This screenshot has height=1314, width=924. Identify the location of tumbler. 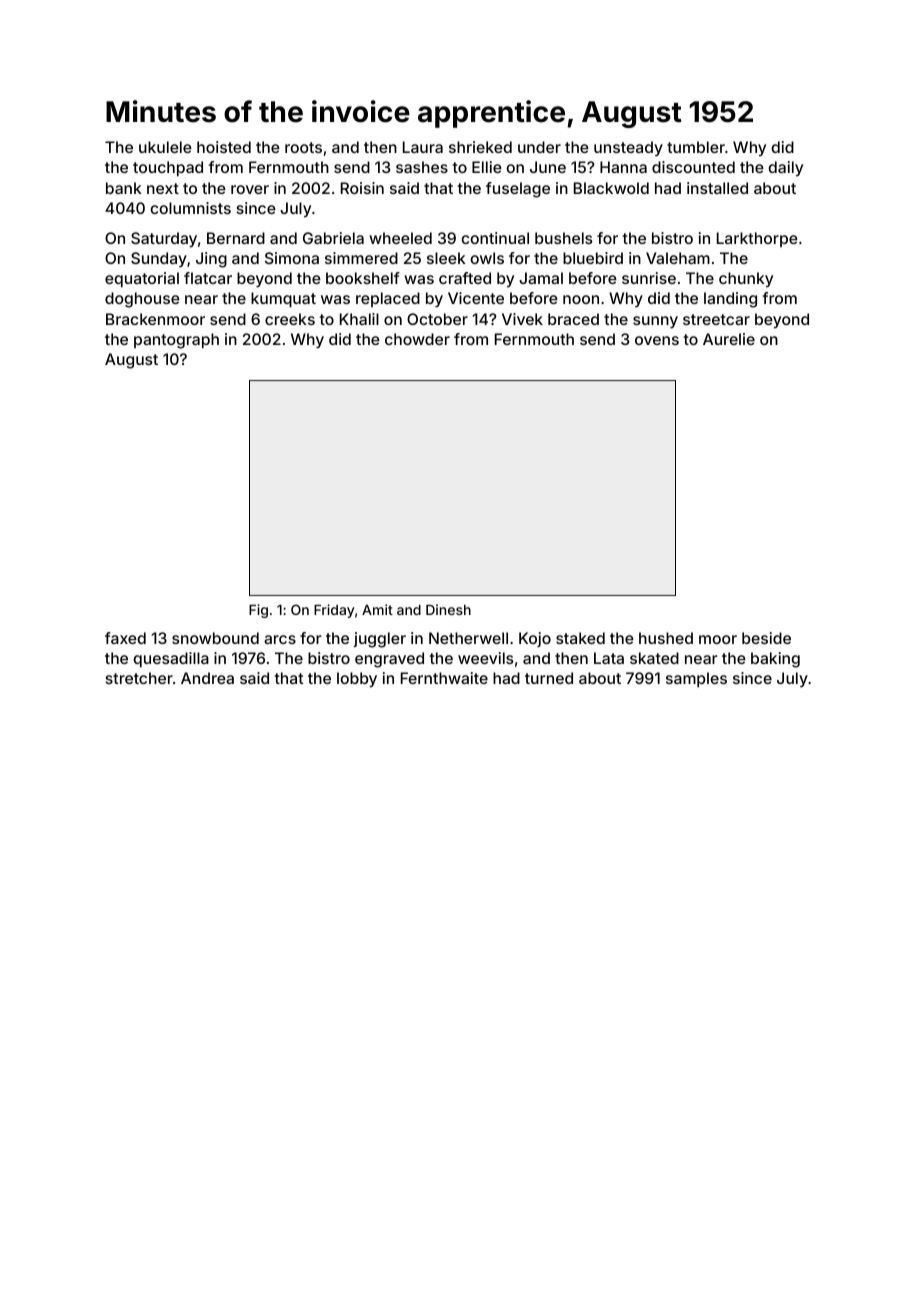
(696, 147).
